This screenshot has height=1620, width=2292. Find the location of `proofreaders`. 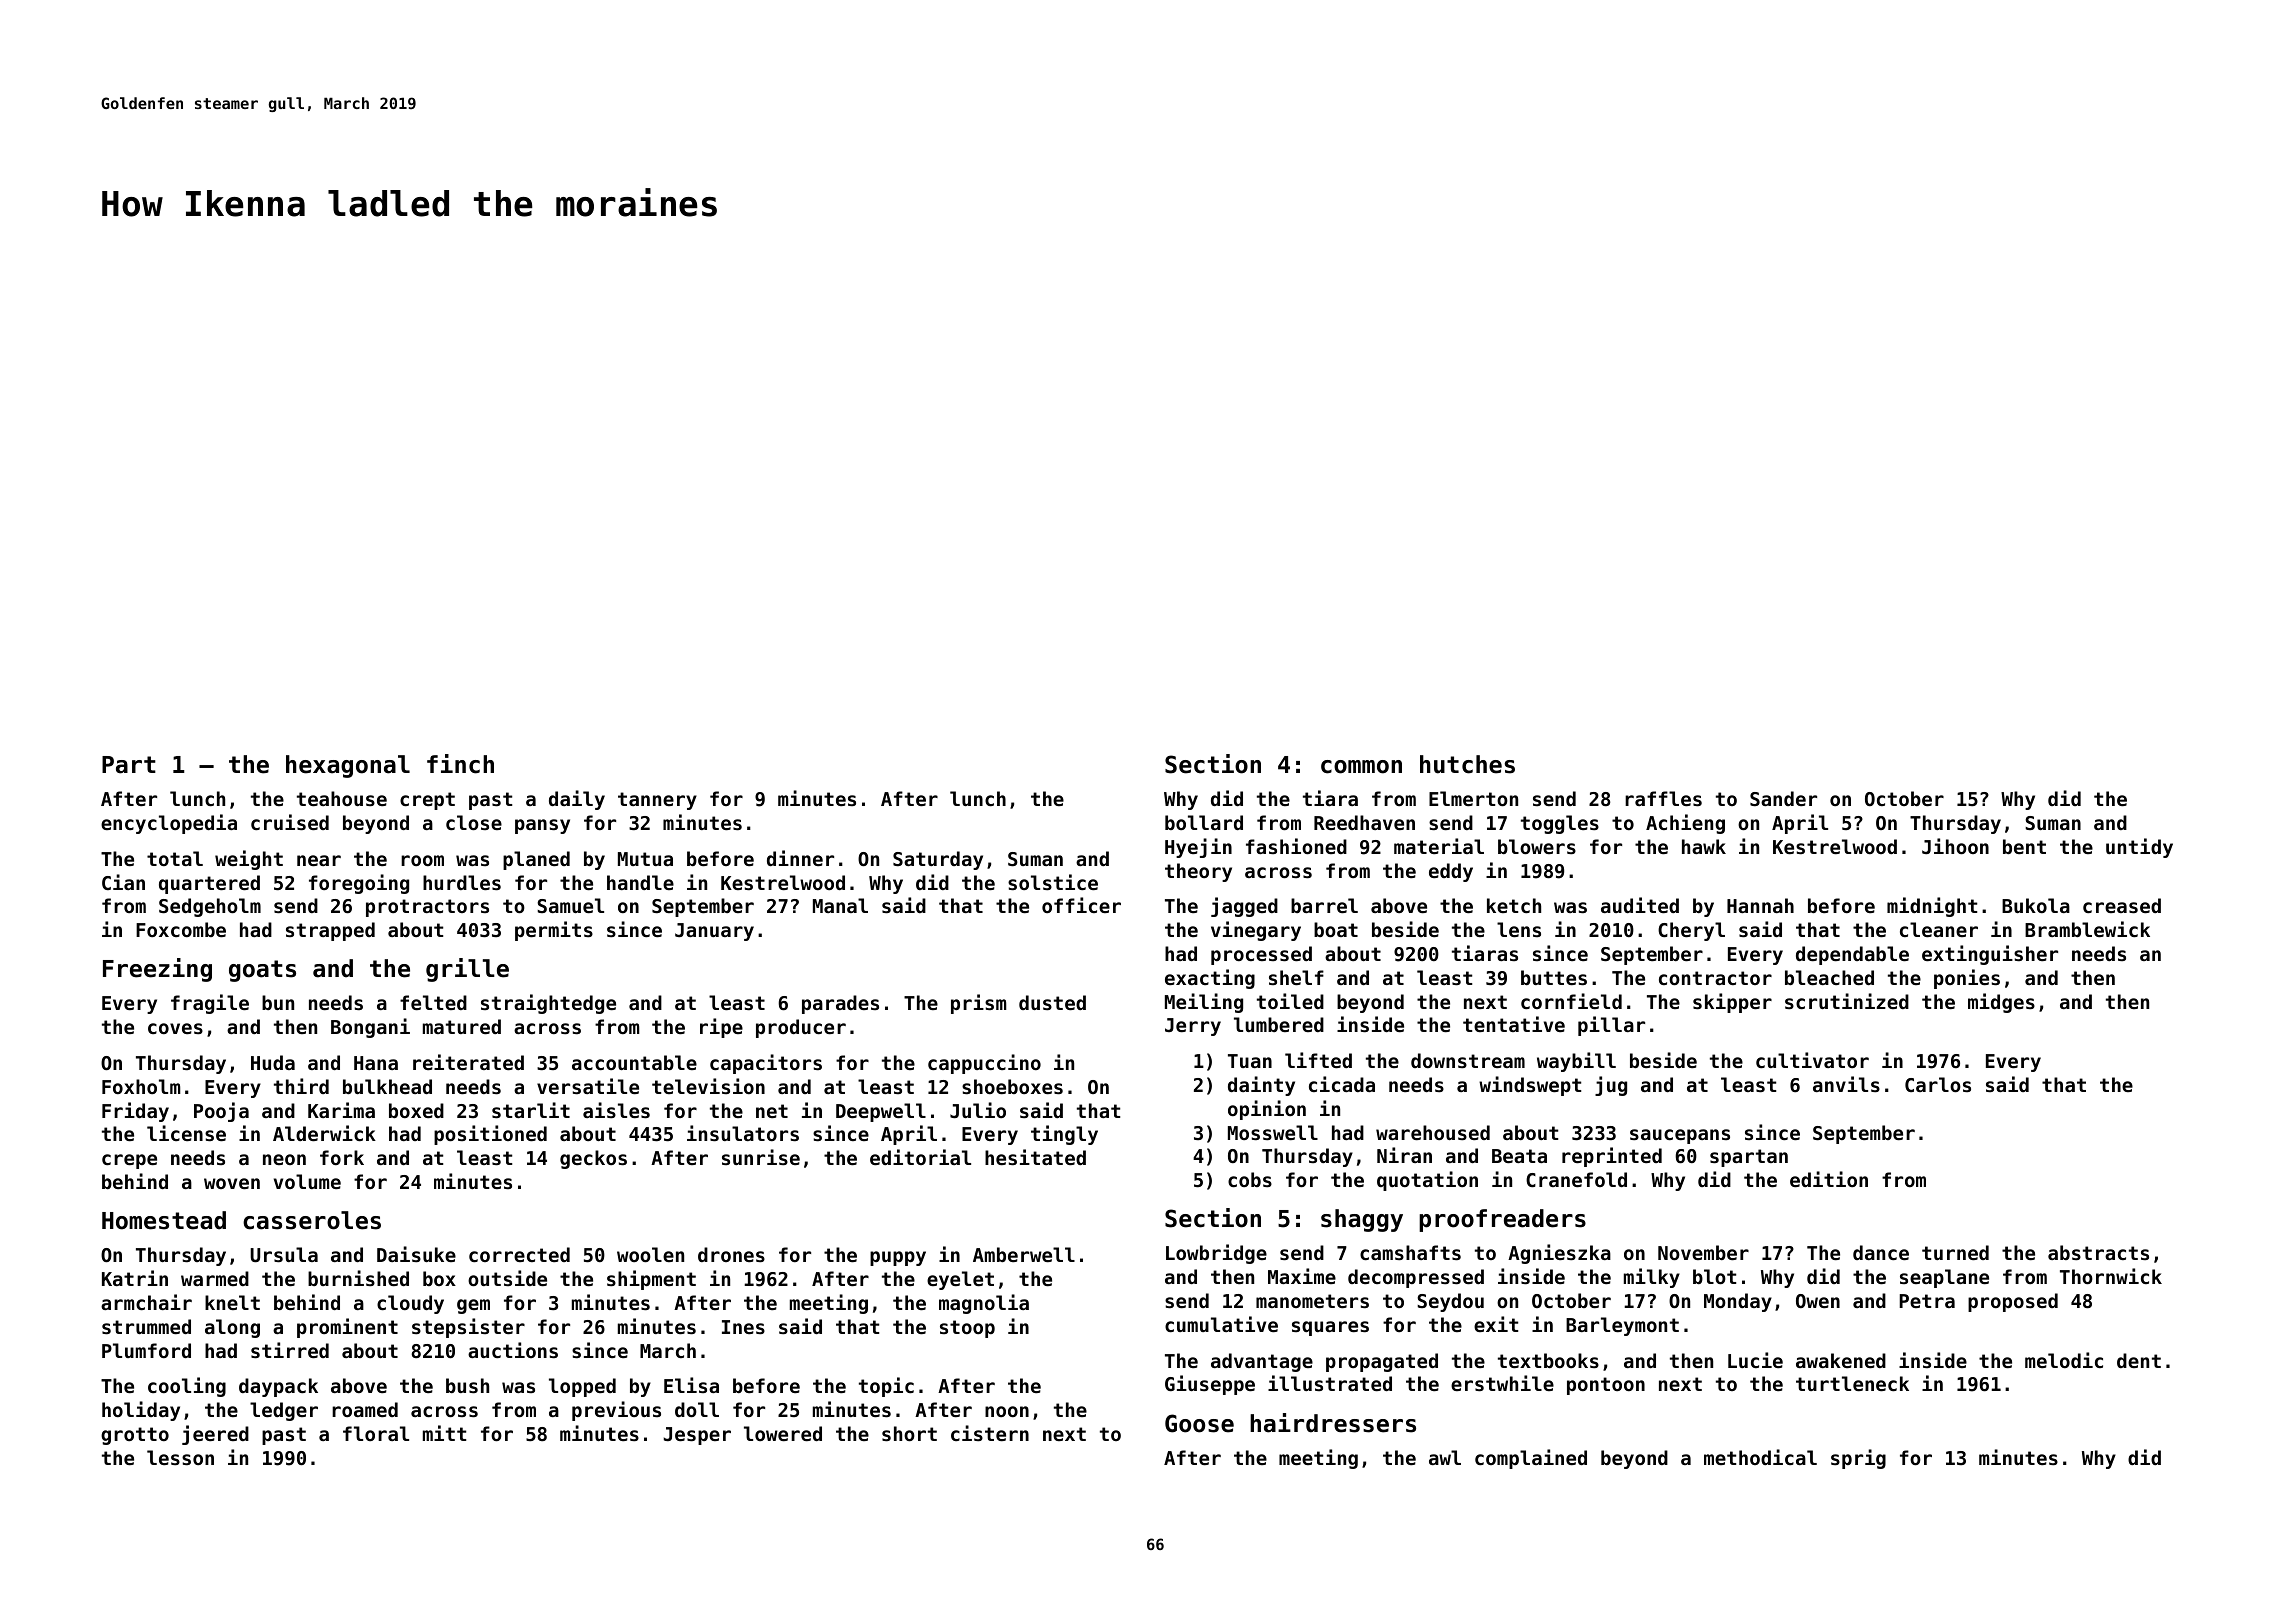

proofreaders is located at coordinates (1502, 1220).
